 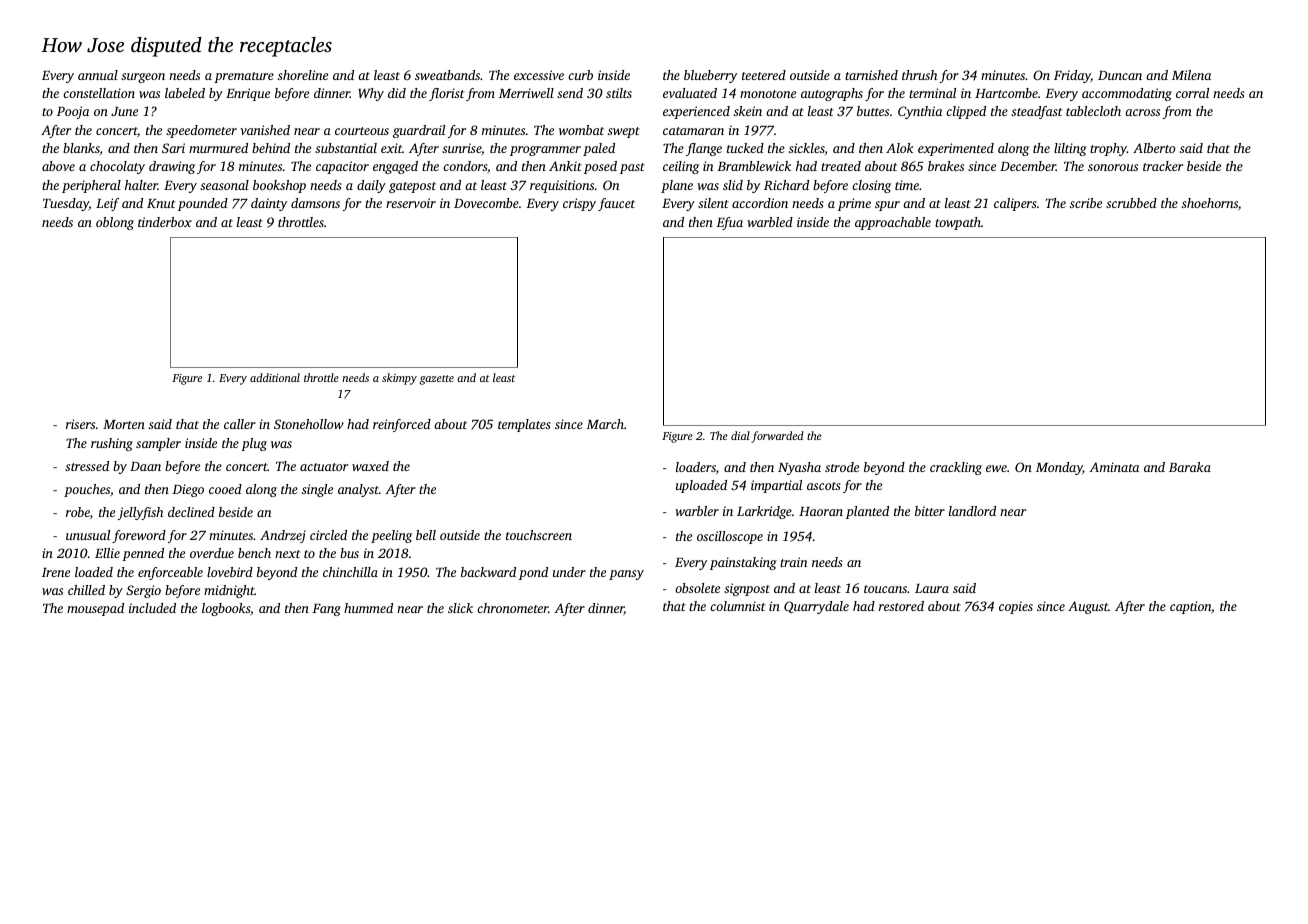 What do you see at coordinates (768, 94) in the document?
I see `monotone` at bounding box center [768, 94].
